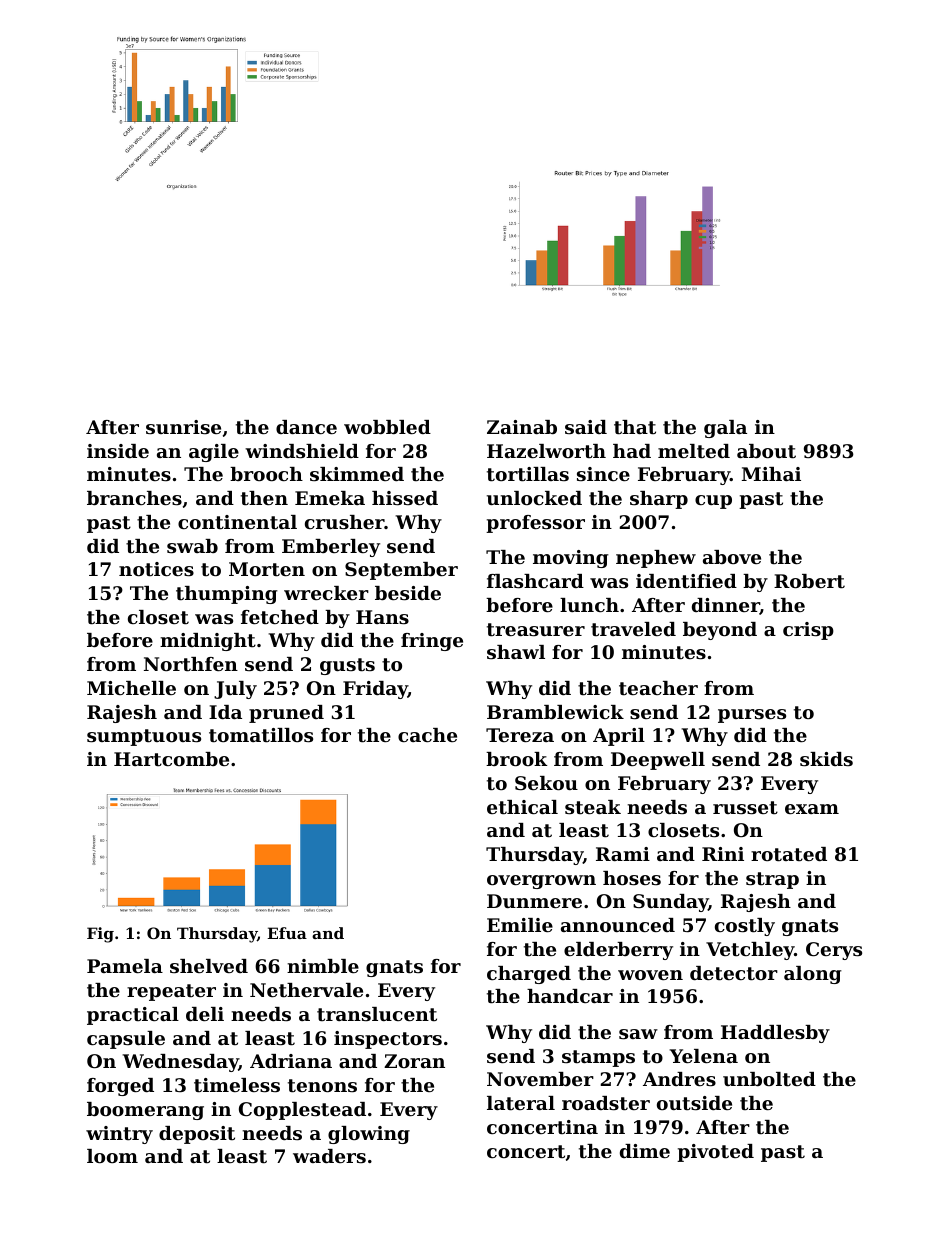 The width and height of the page is (952, 1233). Describe the element at coordinates (306, 990) in the page. I see `Nethervale` at that location.
